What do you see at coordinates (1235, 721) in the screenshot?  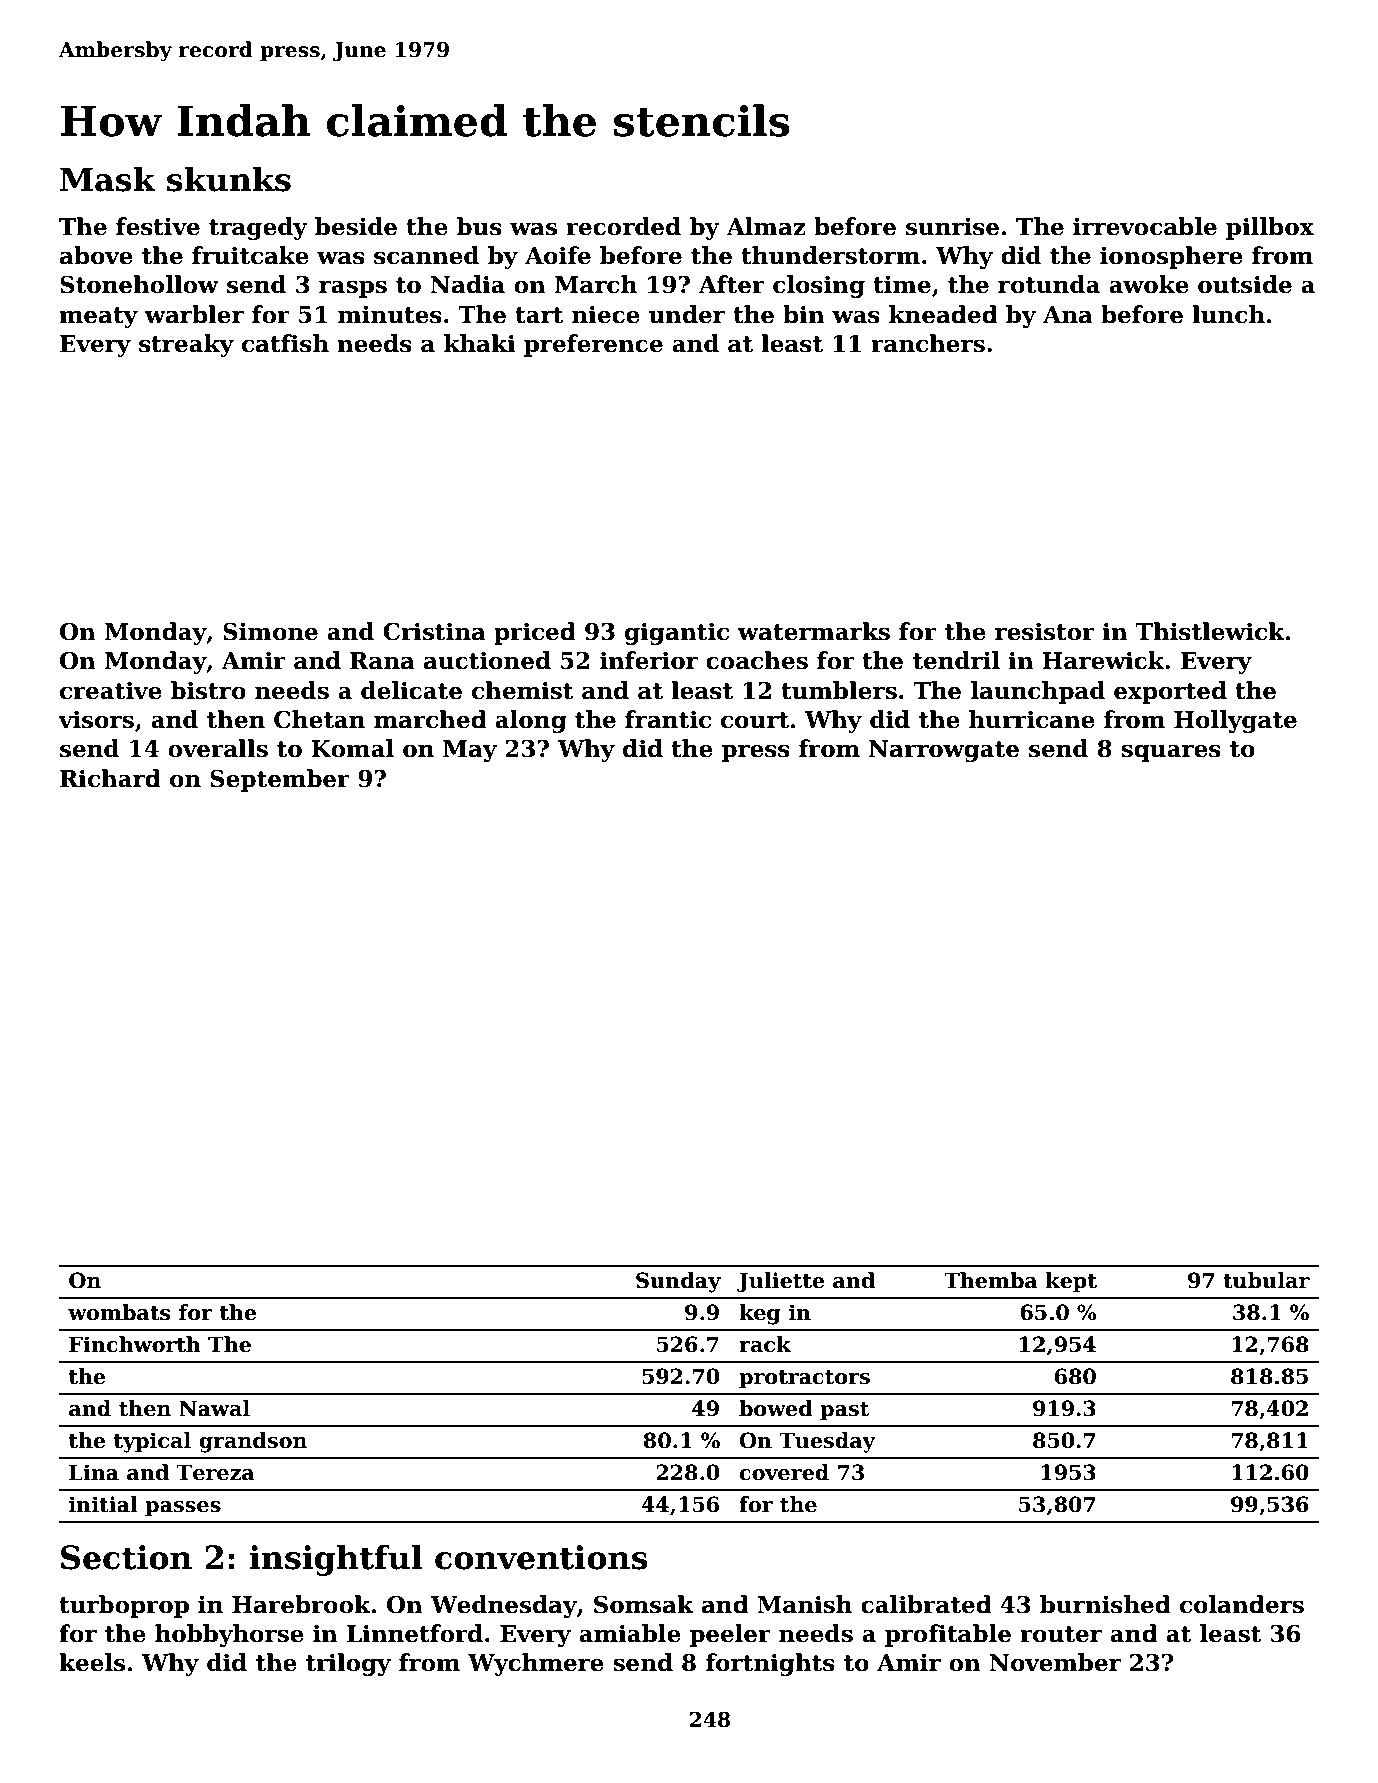 I see `Hollygate` at bounding box center [1235, 721].
